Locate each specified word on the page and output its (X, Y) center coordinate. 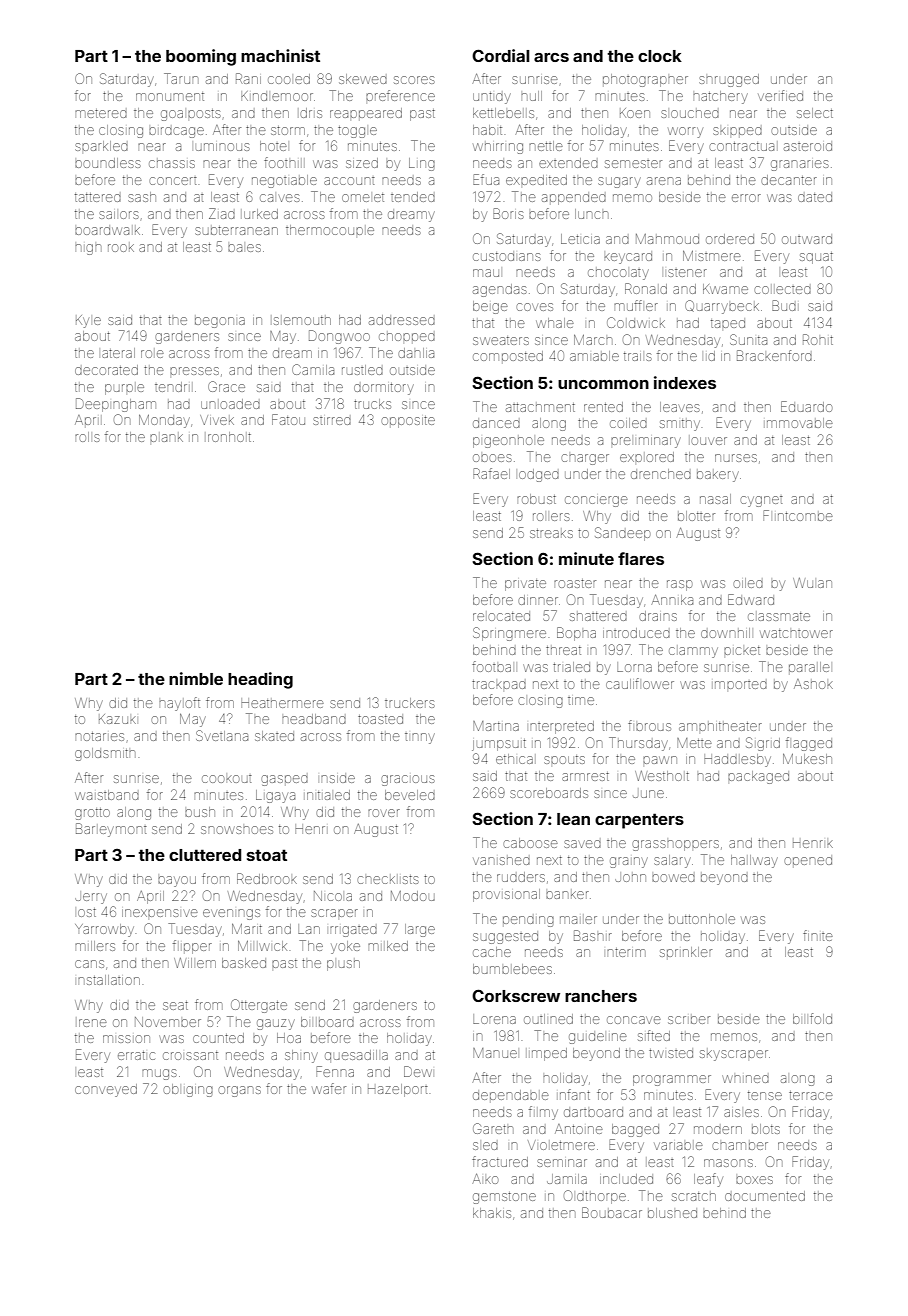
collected (782, 290)
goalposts (191, 115)
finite (818, 935)
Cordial (501, 55)
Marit (247, 929)
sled (485, 1146)
